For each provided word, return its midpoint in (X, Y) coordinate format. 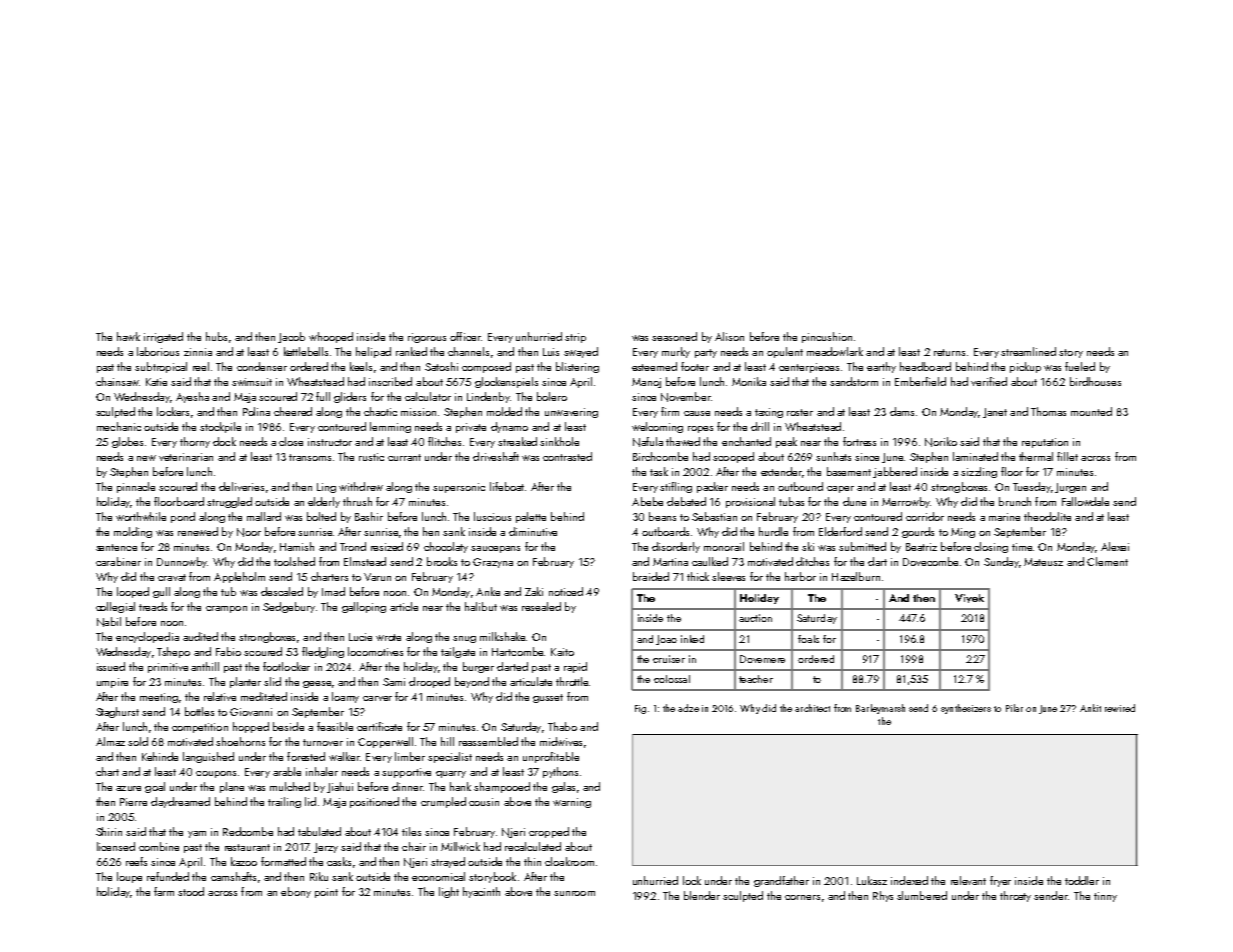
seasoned (674, 336)
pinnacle (136, 487)
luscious (492, 516)
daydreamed (180, 802)
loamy (345, 697)
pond (183, 517)
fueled (1080, 366)
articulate (531, 681)
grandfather (781, 881)
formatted (283, 861)
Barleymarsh (880, 709)
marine (1004, 517)
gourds (918, 532)
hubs (216, 336)
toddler (1082, 880)
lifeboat (507, 486)
